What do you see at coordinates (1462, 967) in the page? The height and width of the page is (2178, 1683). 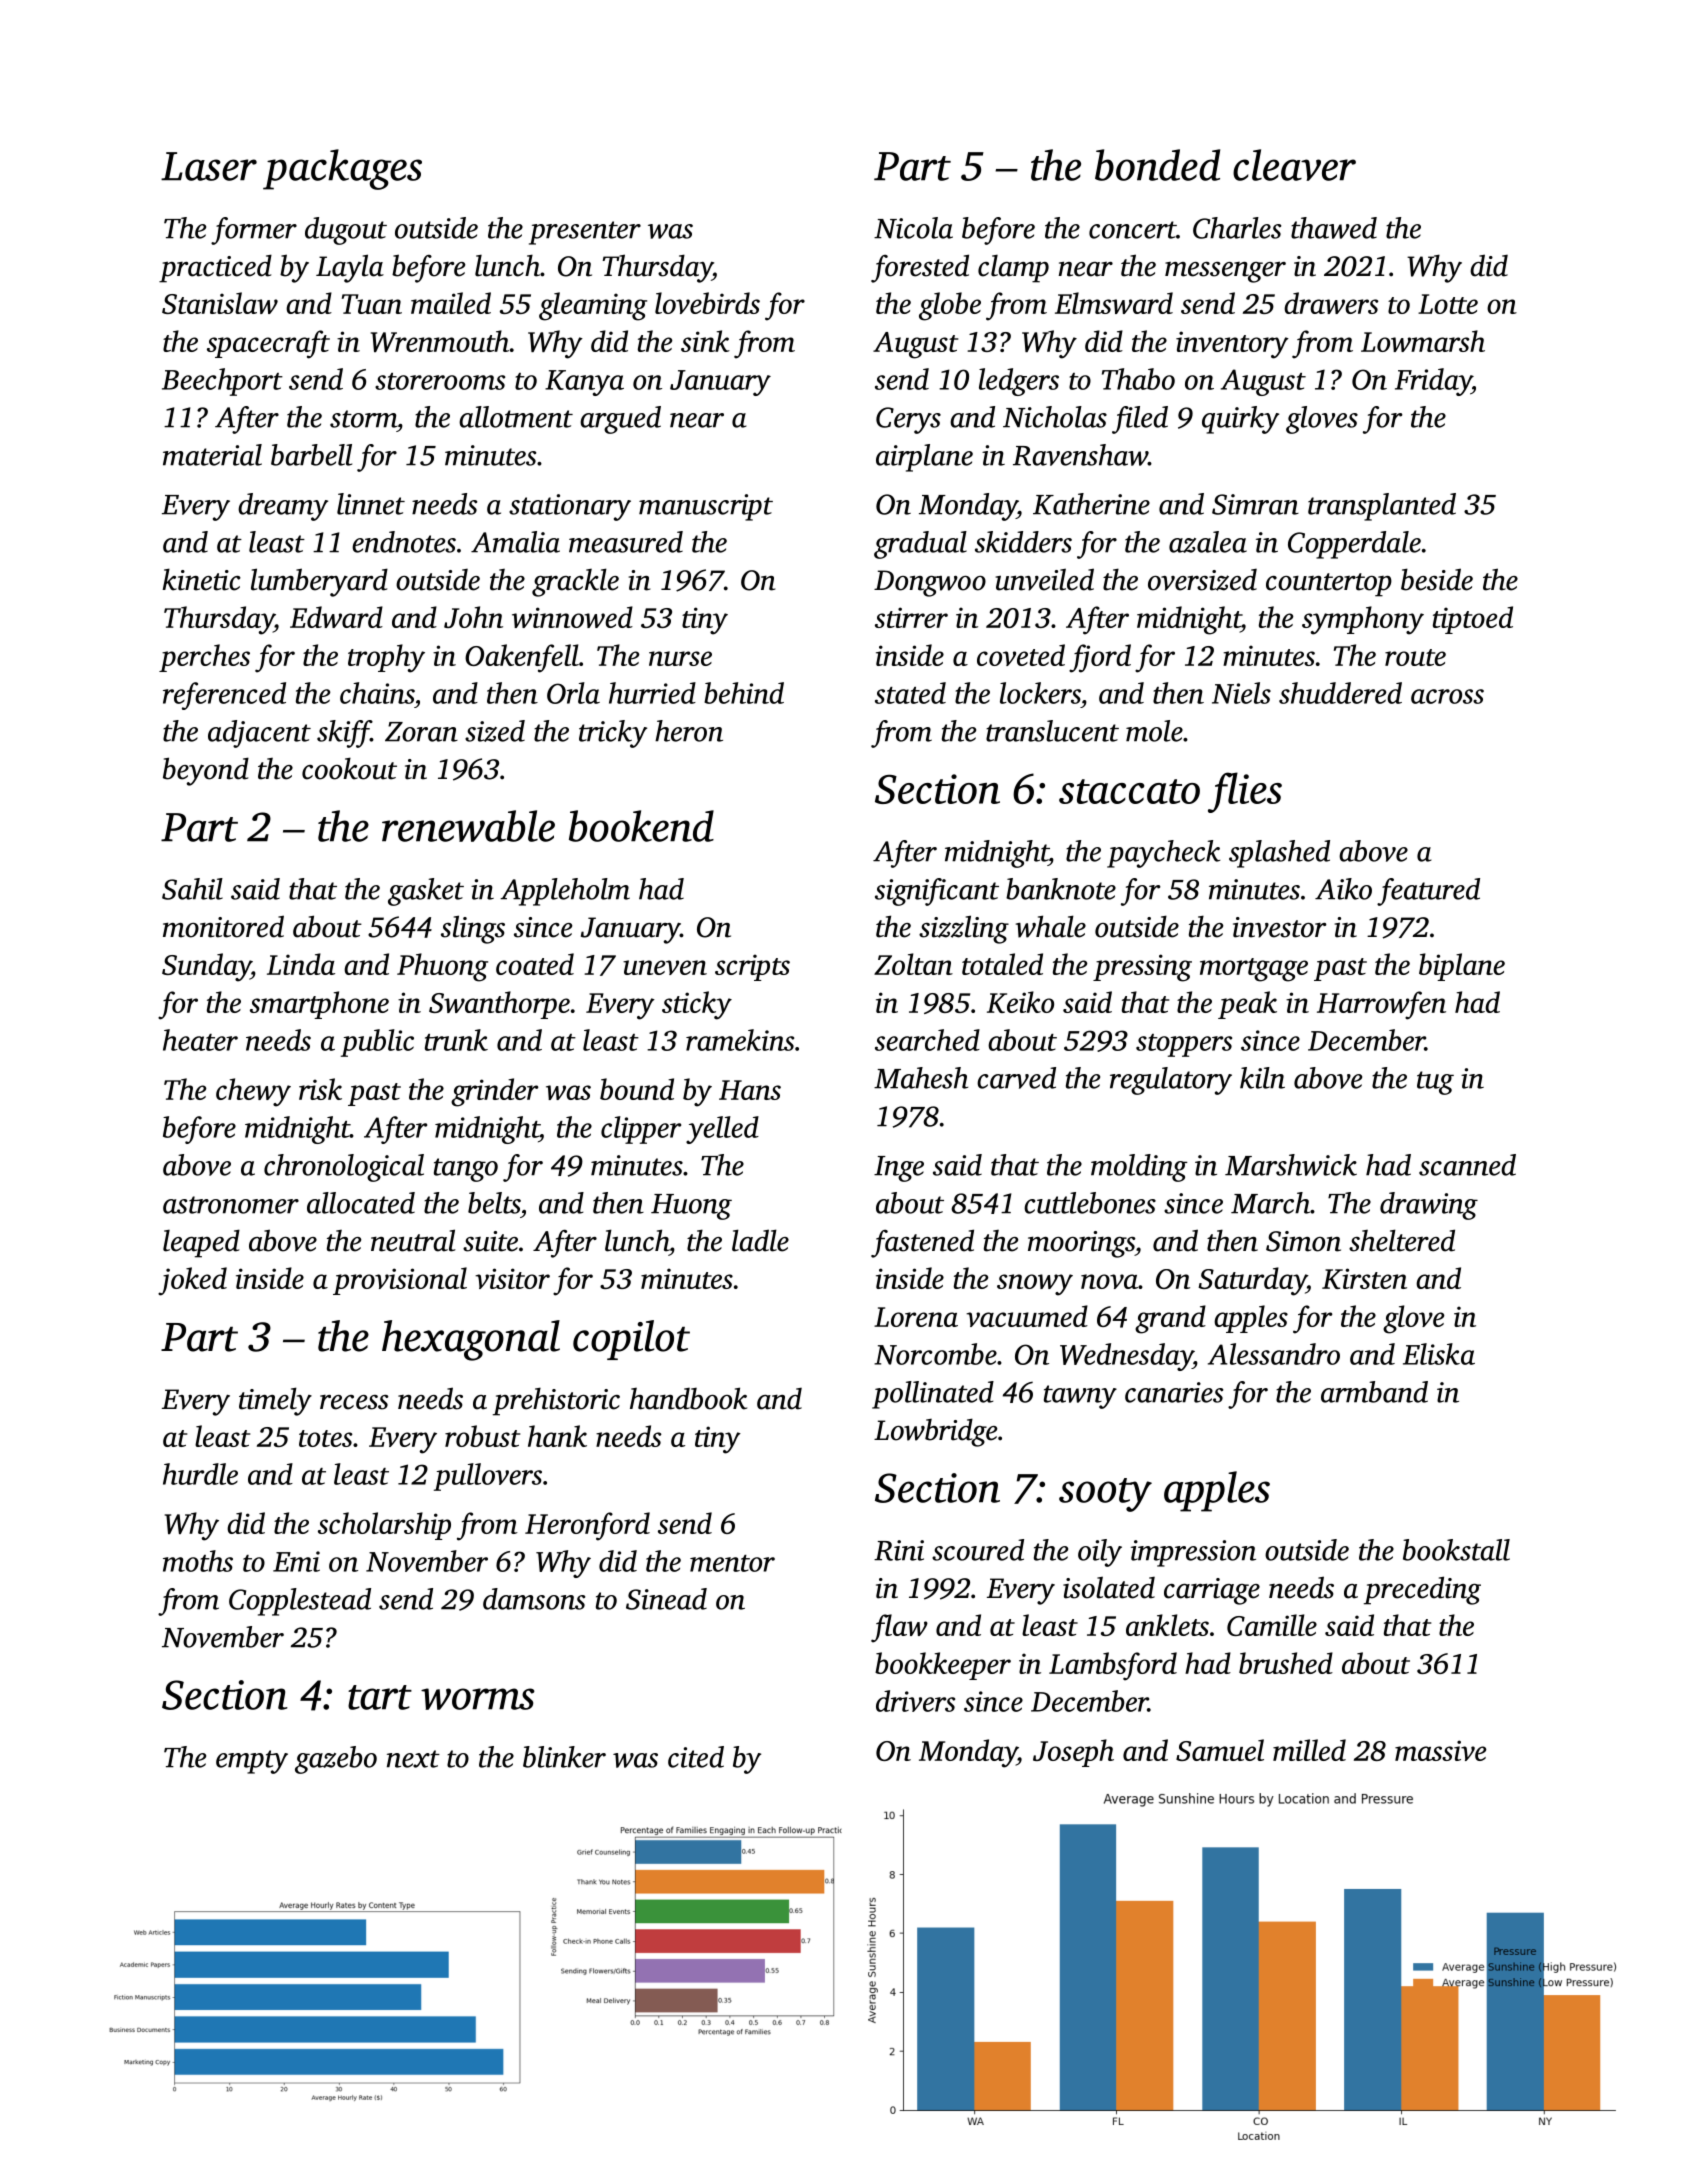 I see `biplane` at bounding box center [1462, 967].
